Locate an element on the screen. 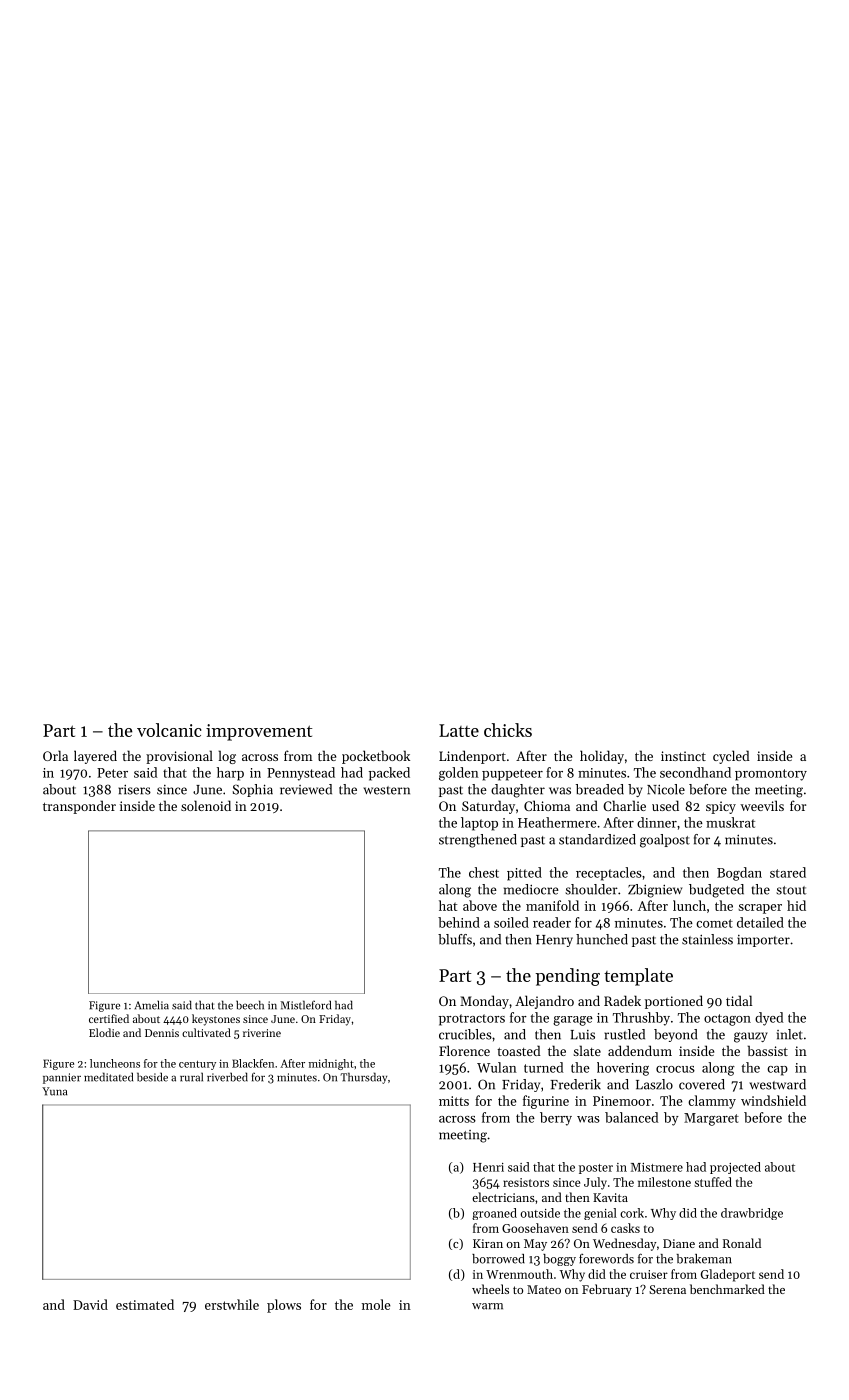 This screenshot has width=849, height=1400. volcanic is located at coordinates (169, 730).
